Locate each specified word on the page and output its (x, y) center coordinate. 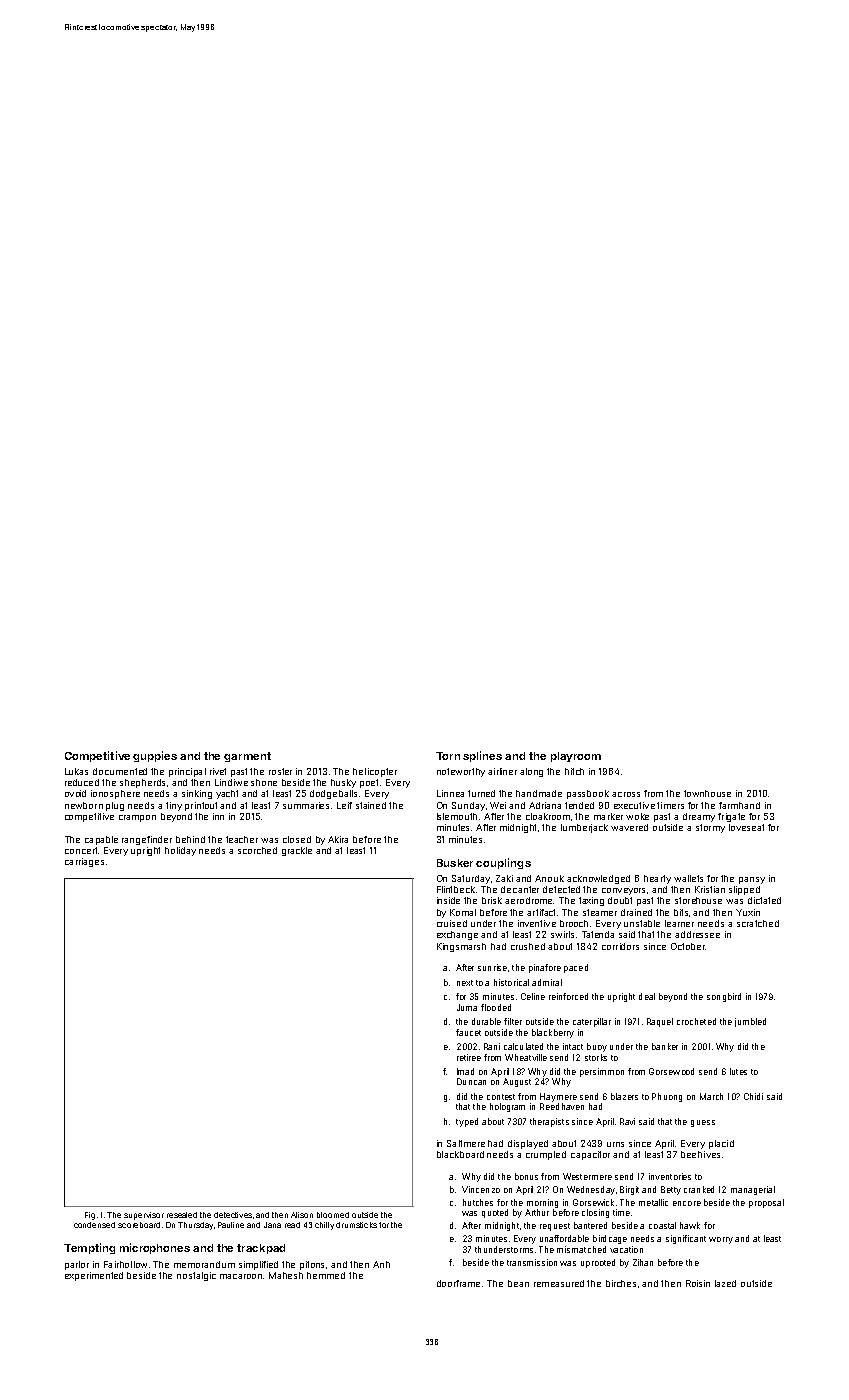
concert (81, 850)
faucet (468, 1032)
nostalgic (196, 1276)
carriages (84, 862)
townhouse (707, 793)
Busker (455, 863)
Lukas (76, 771)
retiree (469, 1057)
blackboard (460, 1154)
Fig (90, 1216)
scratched (758, 923)
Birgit (629, 1190)
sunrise (492, 967)
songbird (724, 997)
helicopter (375, 772)
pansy (752, 880)
